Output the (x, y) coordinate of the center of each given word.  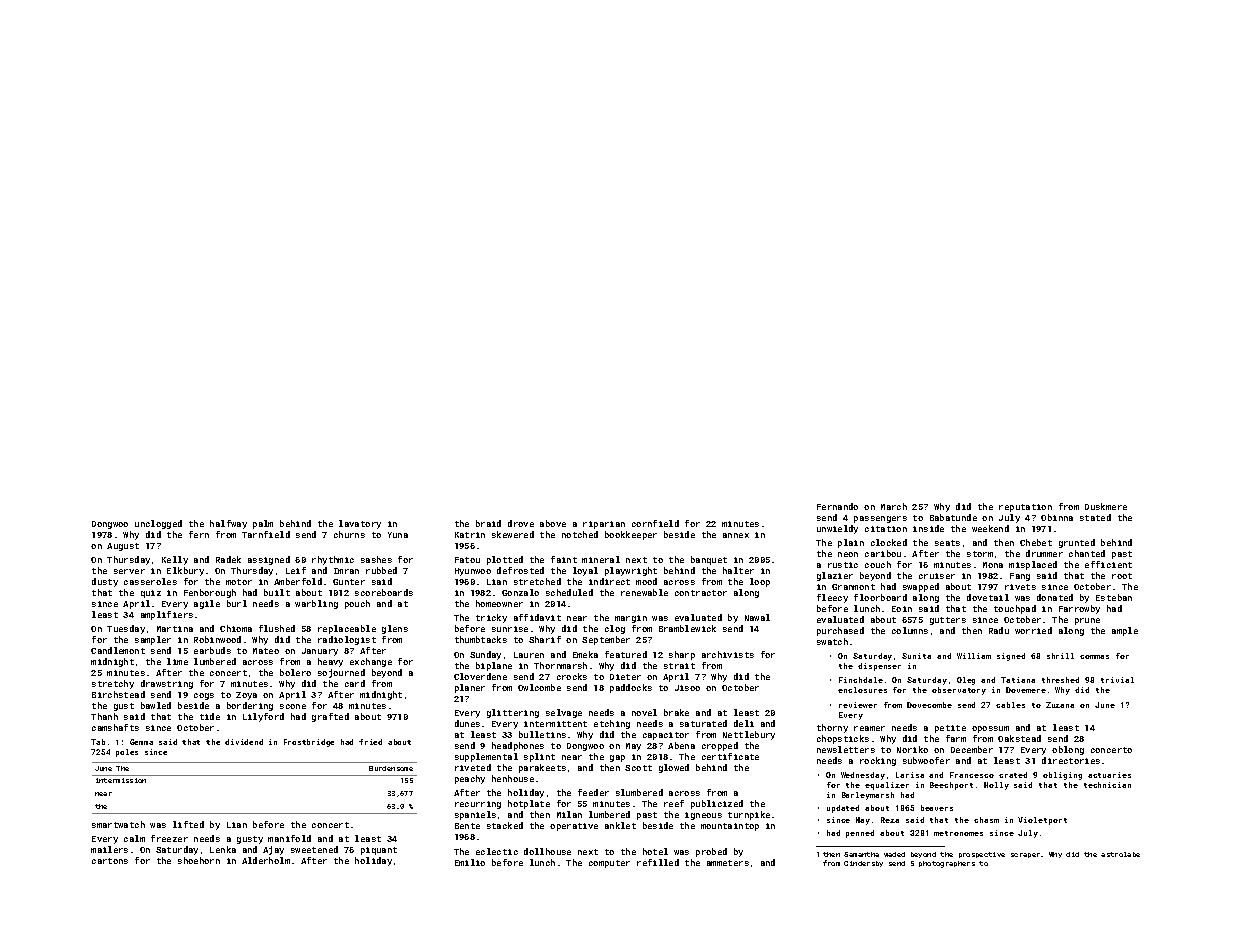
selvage (564, 713)
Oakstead (1019, 738)
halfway (228, 524)
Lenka (223, 849)
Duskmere (1106, 506)
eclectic (497, 851)
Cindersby (863, 864)
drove (521, 523)
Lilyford (263, 717)
